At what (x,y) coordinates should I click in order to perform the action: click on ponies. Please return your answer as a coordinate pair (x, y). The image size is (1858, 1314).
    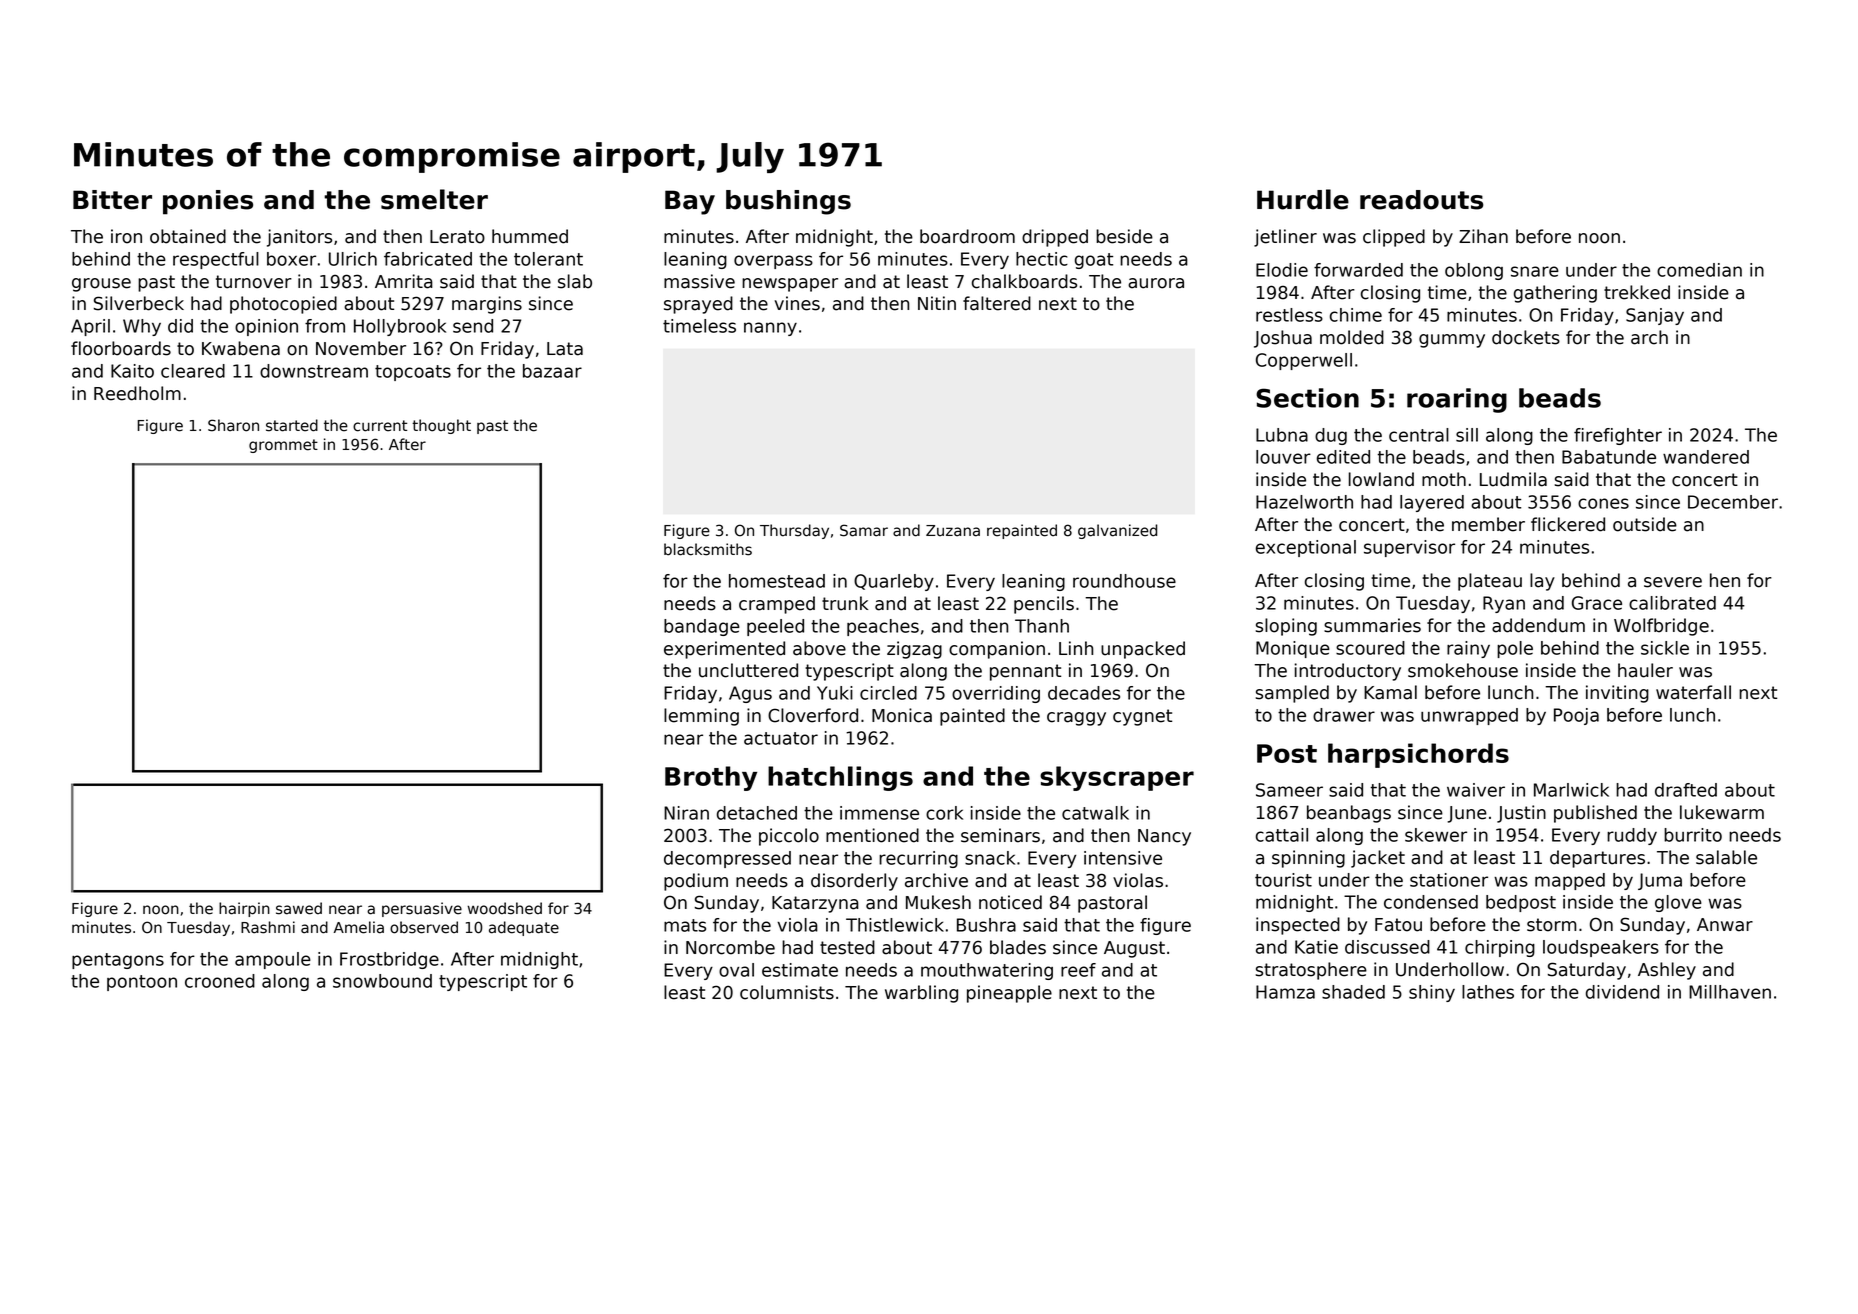
    Looking at the image, I should click on (208, 202).
